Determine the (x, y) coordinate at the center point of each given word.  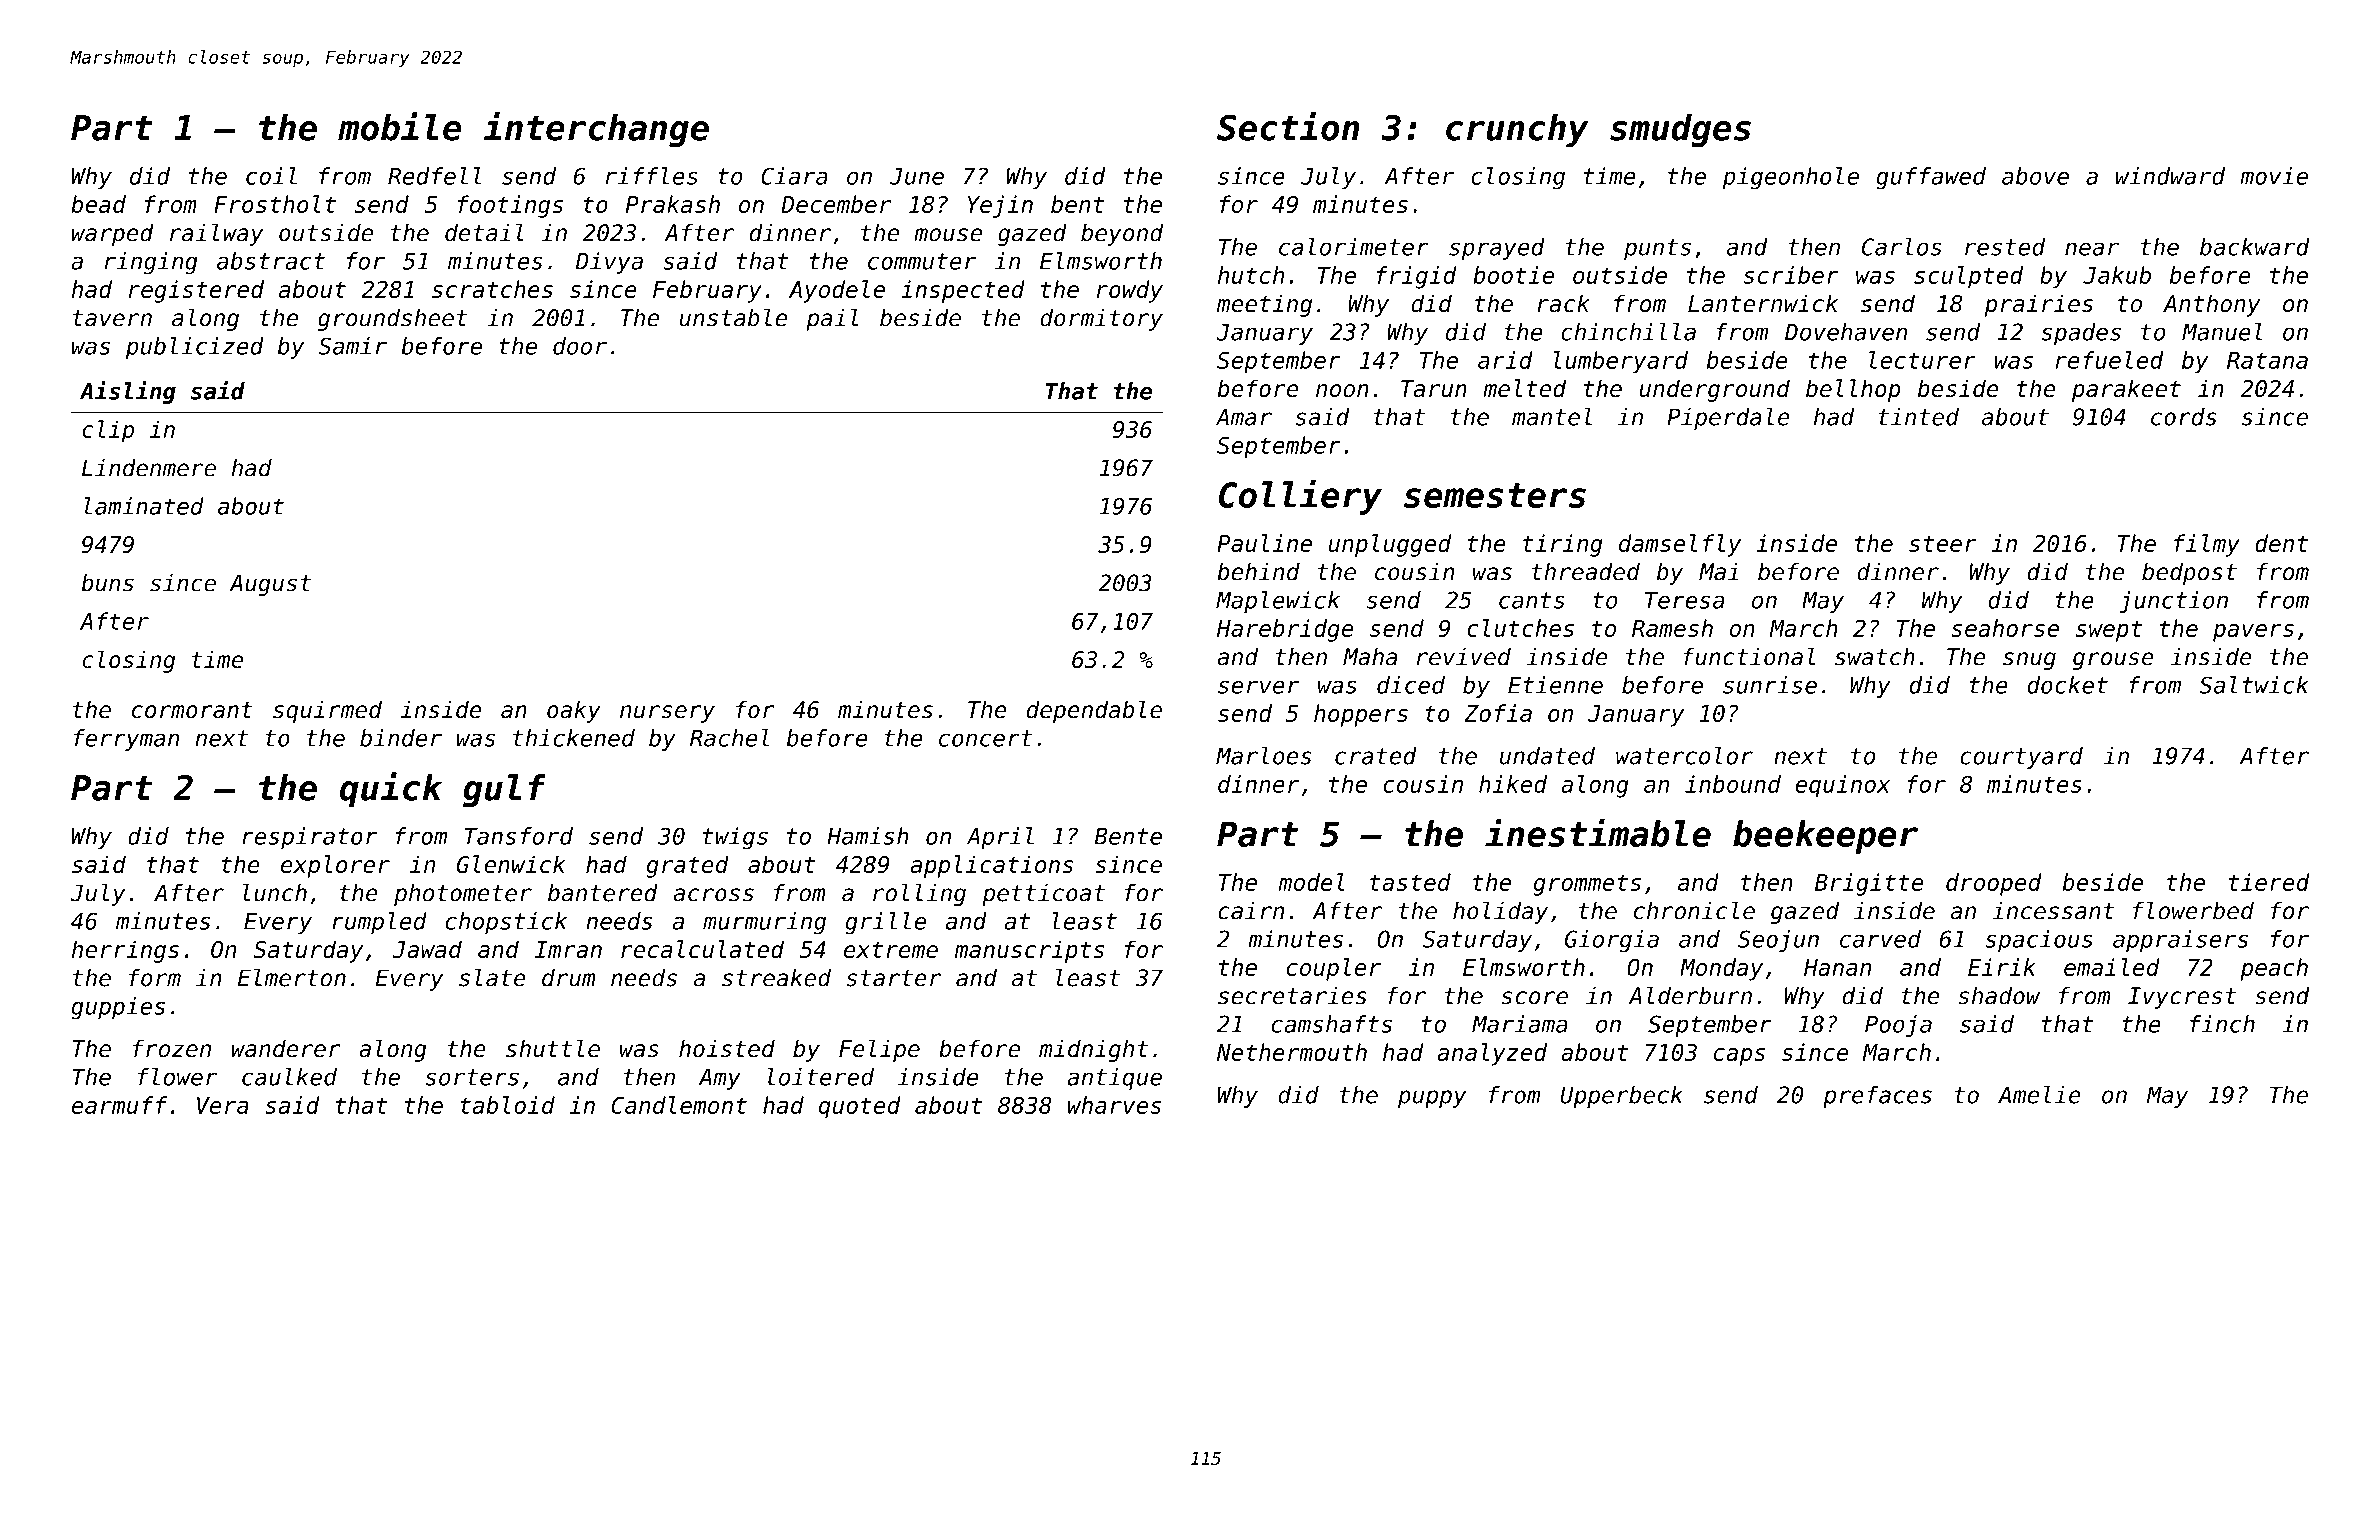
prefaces (1877, 1097)
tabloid (507, 1105)
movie (2274, 176)
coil (271, 176)
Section (1288, 126)
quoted (860, 1107)
